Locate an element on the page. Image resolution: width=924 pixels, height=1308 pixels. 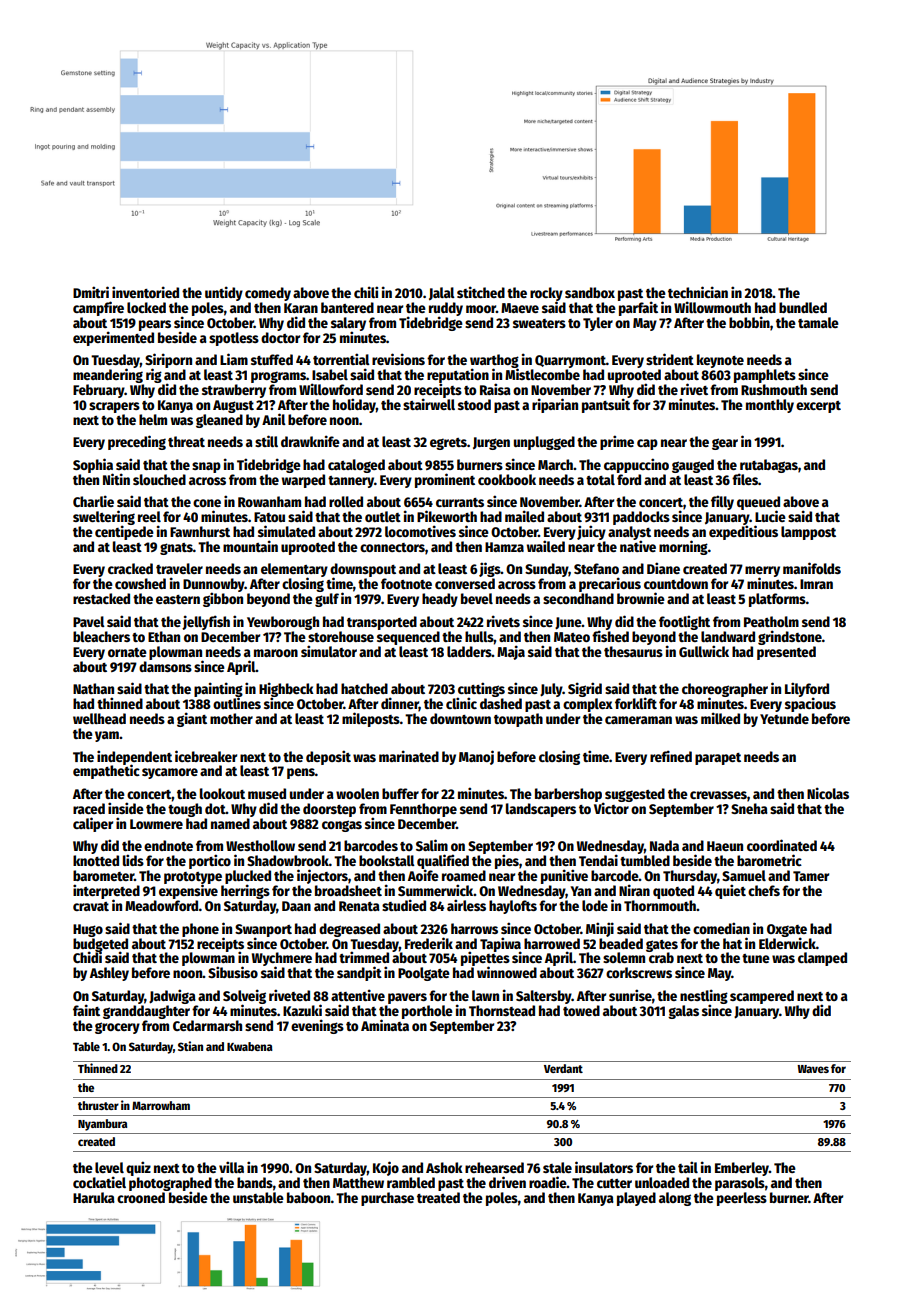
stale is located at coordinates (557, 1167).
